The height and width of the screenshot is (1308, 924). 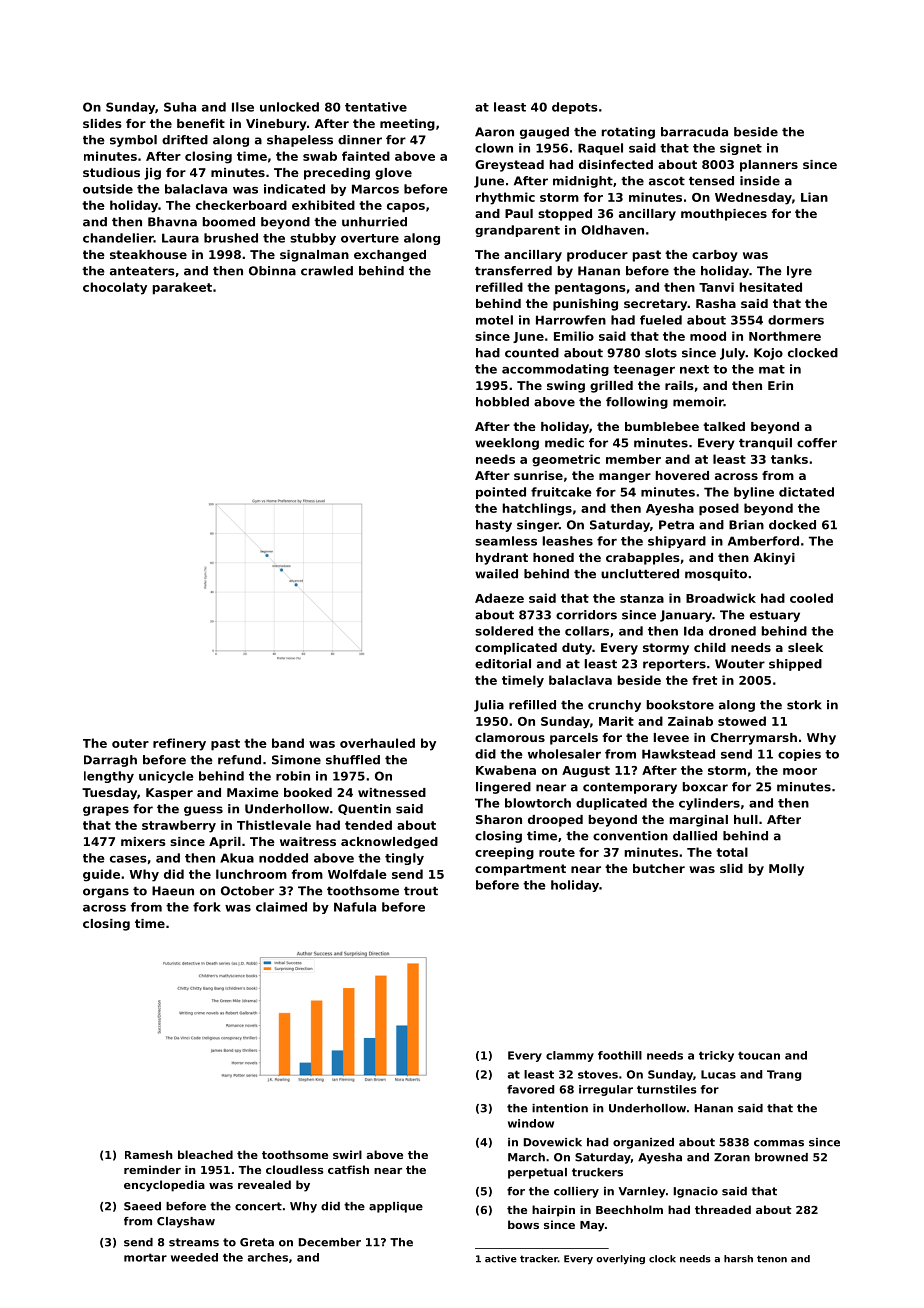 What do you see at coordinates (149, 1154) in the screenshot?
I see `Ramesh` at bounding box center [149, 1154].
